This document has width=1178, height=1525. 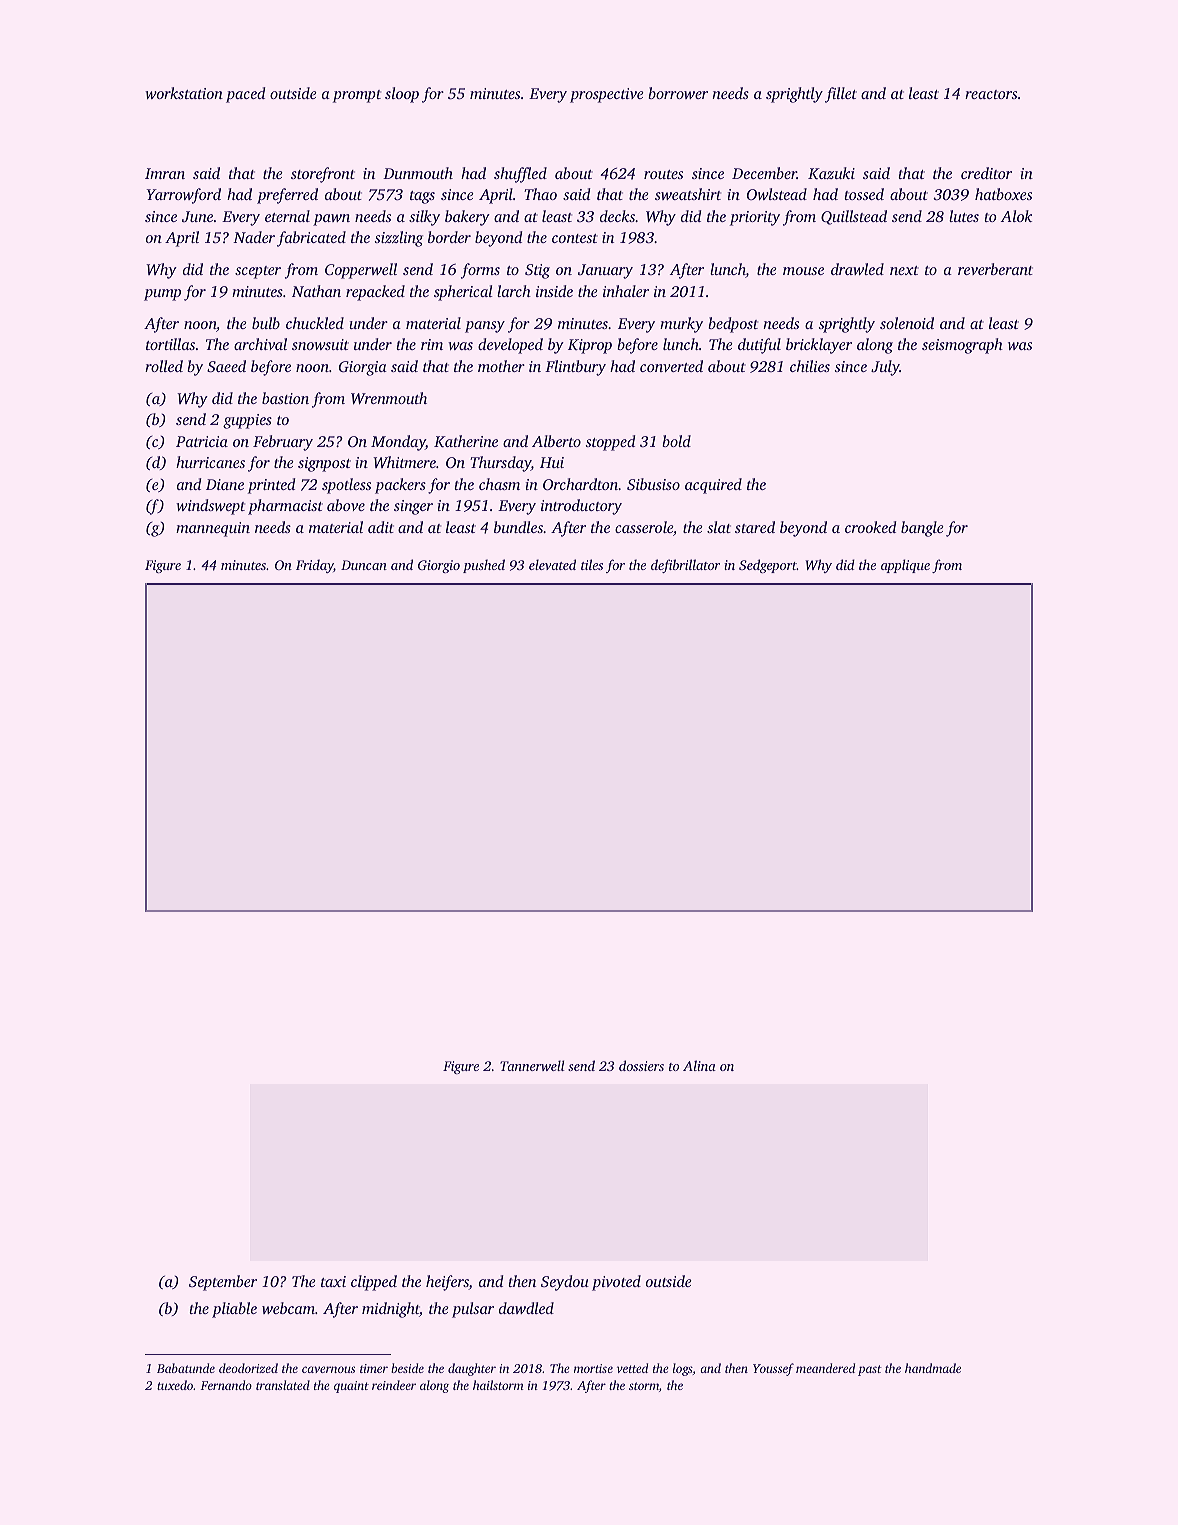 What do you see at coordinates (364, 565) in the document?
I see `Duncan` at bounding box center [364, 565].
